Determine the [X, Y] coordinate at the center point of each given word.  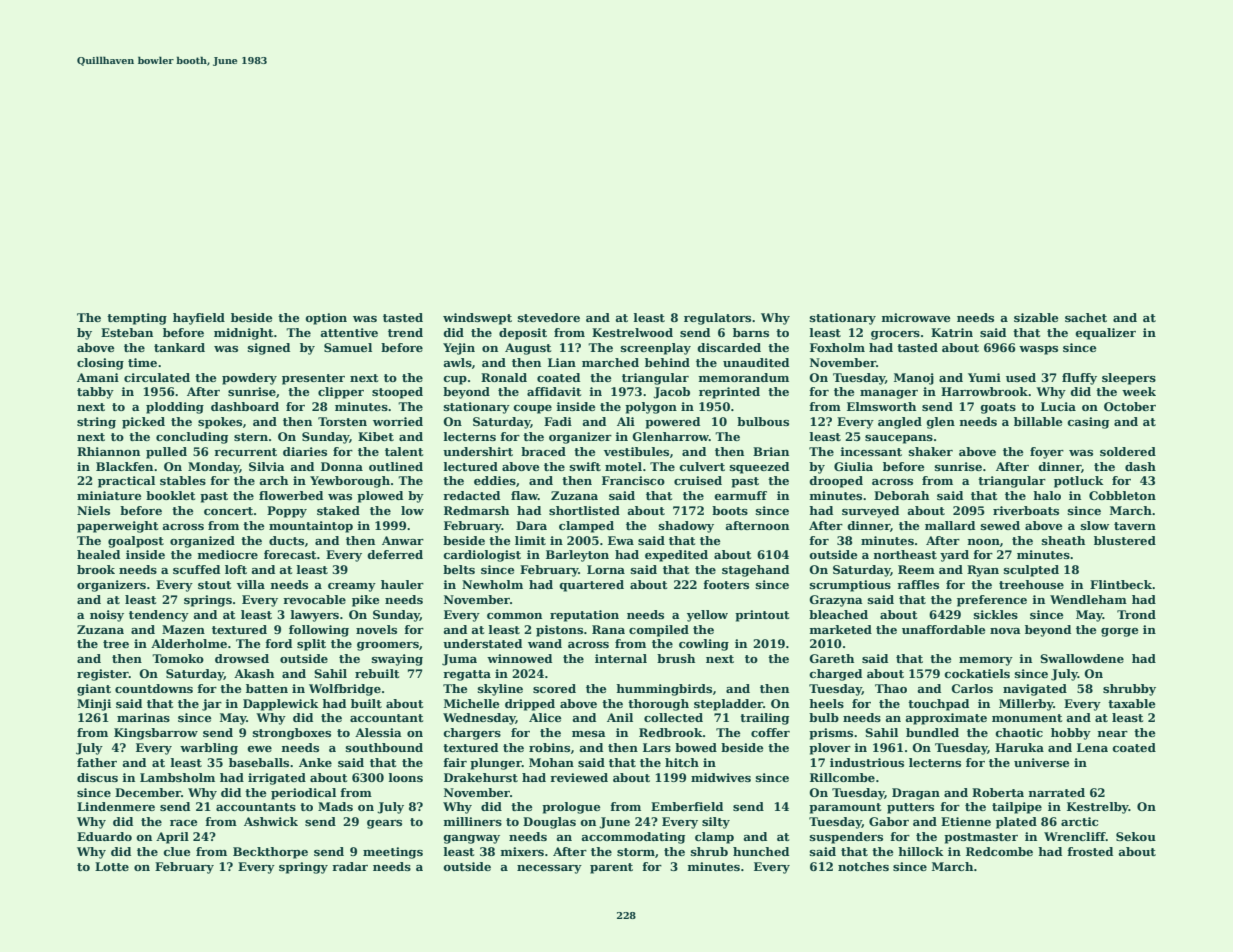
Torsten [342, 421]
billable [1038, 421]
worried [398, 421]
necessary [549, 869]
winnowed [519, 658]
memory [986, 661]
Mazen [183, 629]
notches [863, 866]
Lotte [112, 866]
